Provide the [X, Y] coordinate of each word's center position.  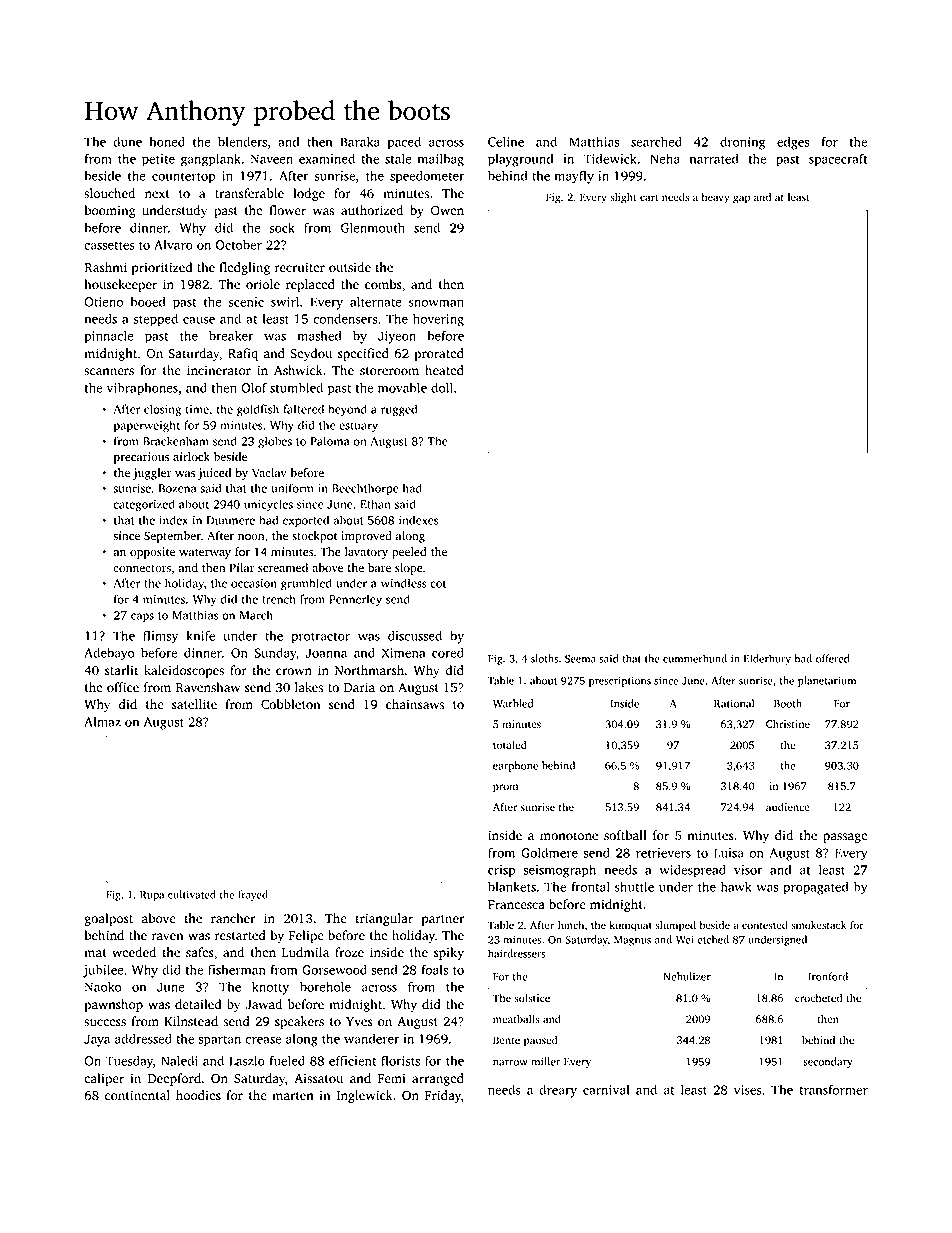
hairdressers [517, 953]
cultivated [192, 894]
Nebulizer [687, 976]
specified [363, 354]
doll [442, 387]
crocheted [818, 998]
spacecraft [838, 160]
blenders [242, 141]
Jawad [263, 1004]
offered [833, 658]
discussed [415, 635]
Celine [506, 141]
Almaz [102, 721]
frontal [590, 886]
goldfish [258, 410]
